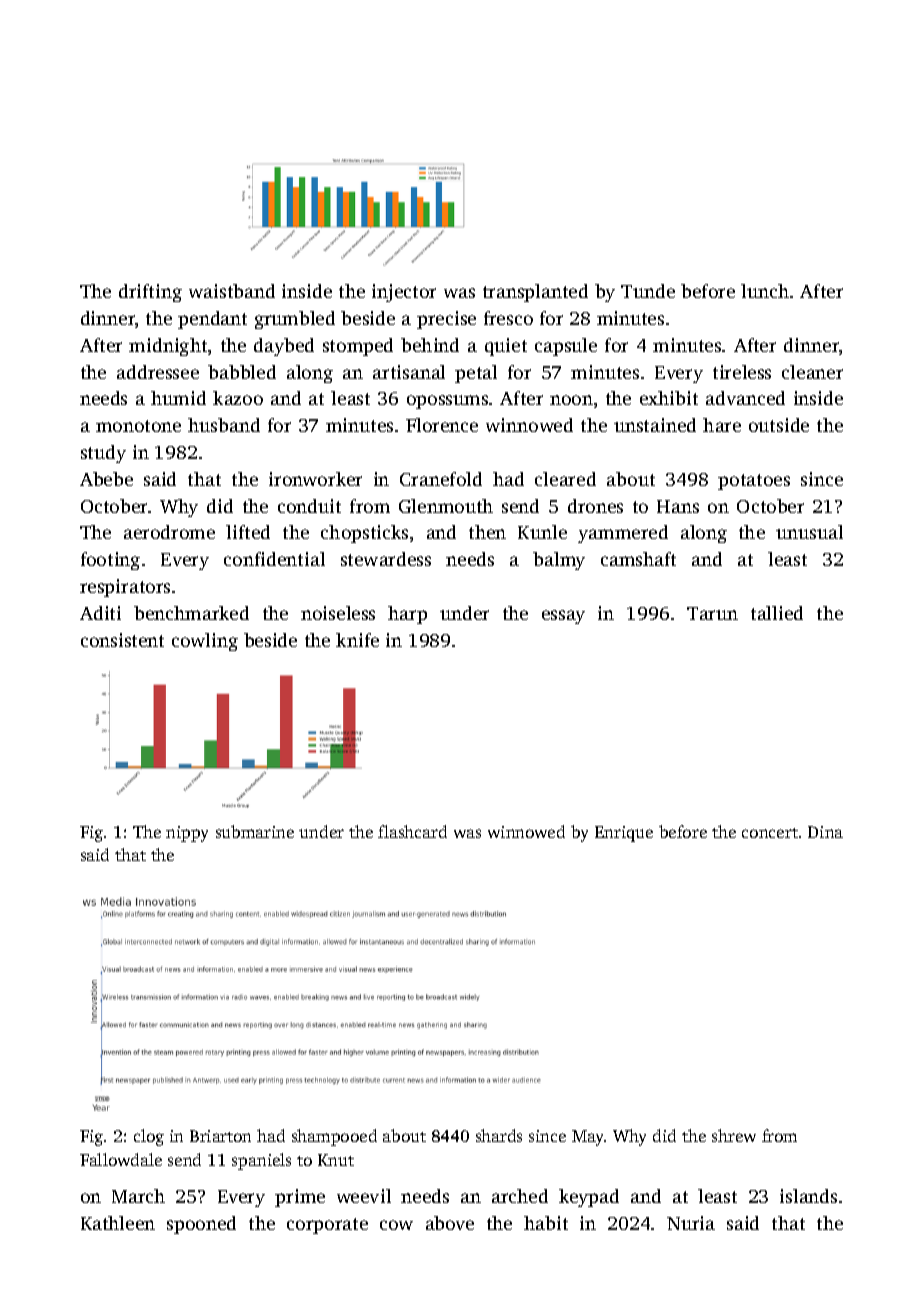 The height and width of the image is (1308, 924). I want to click on drifting, so click(150, 293).
